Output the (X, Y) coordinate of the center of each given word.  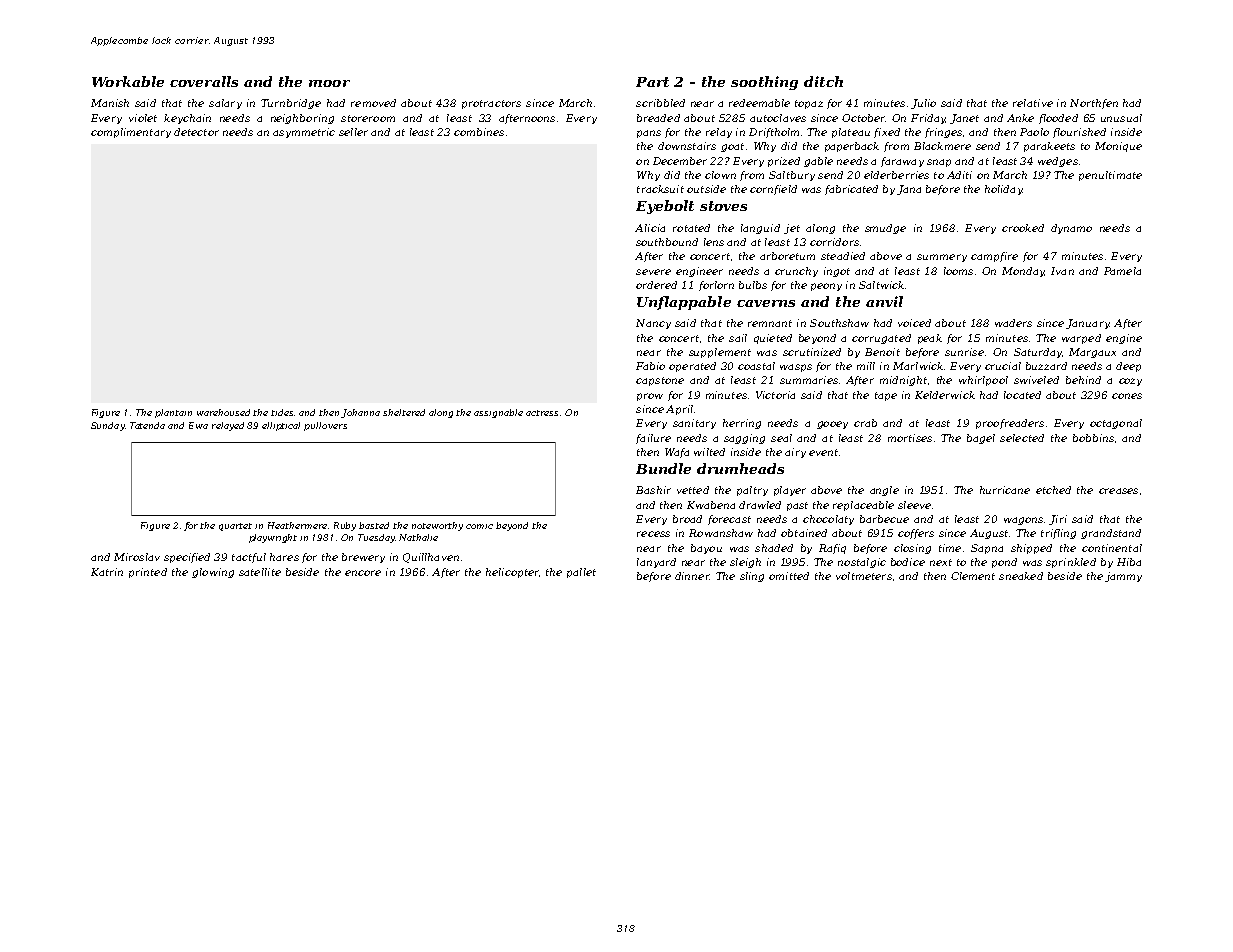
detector (196, 132)
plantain (173, 413)
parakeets (1049, 147)
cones (1127, 396)
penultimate (1110, 176)
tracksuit (660, 189)
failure (653, 439)
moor (329, 83)
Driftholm (774, 133)
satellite (260, 572)
